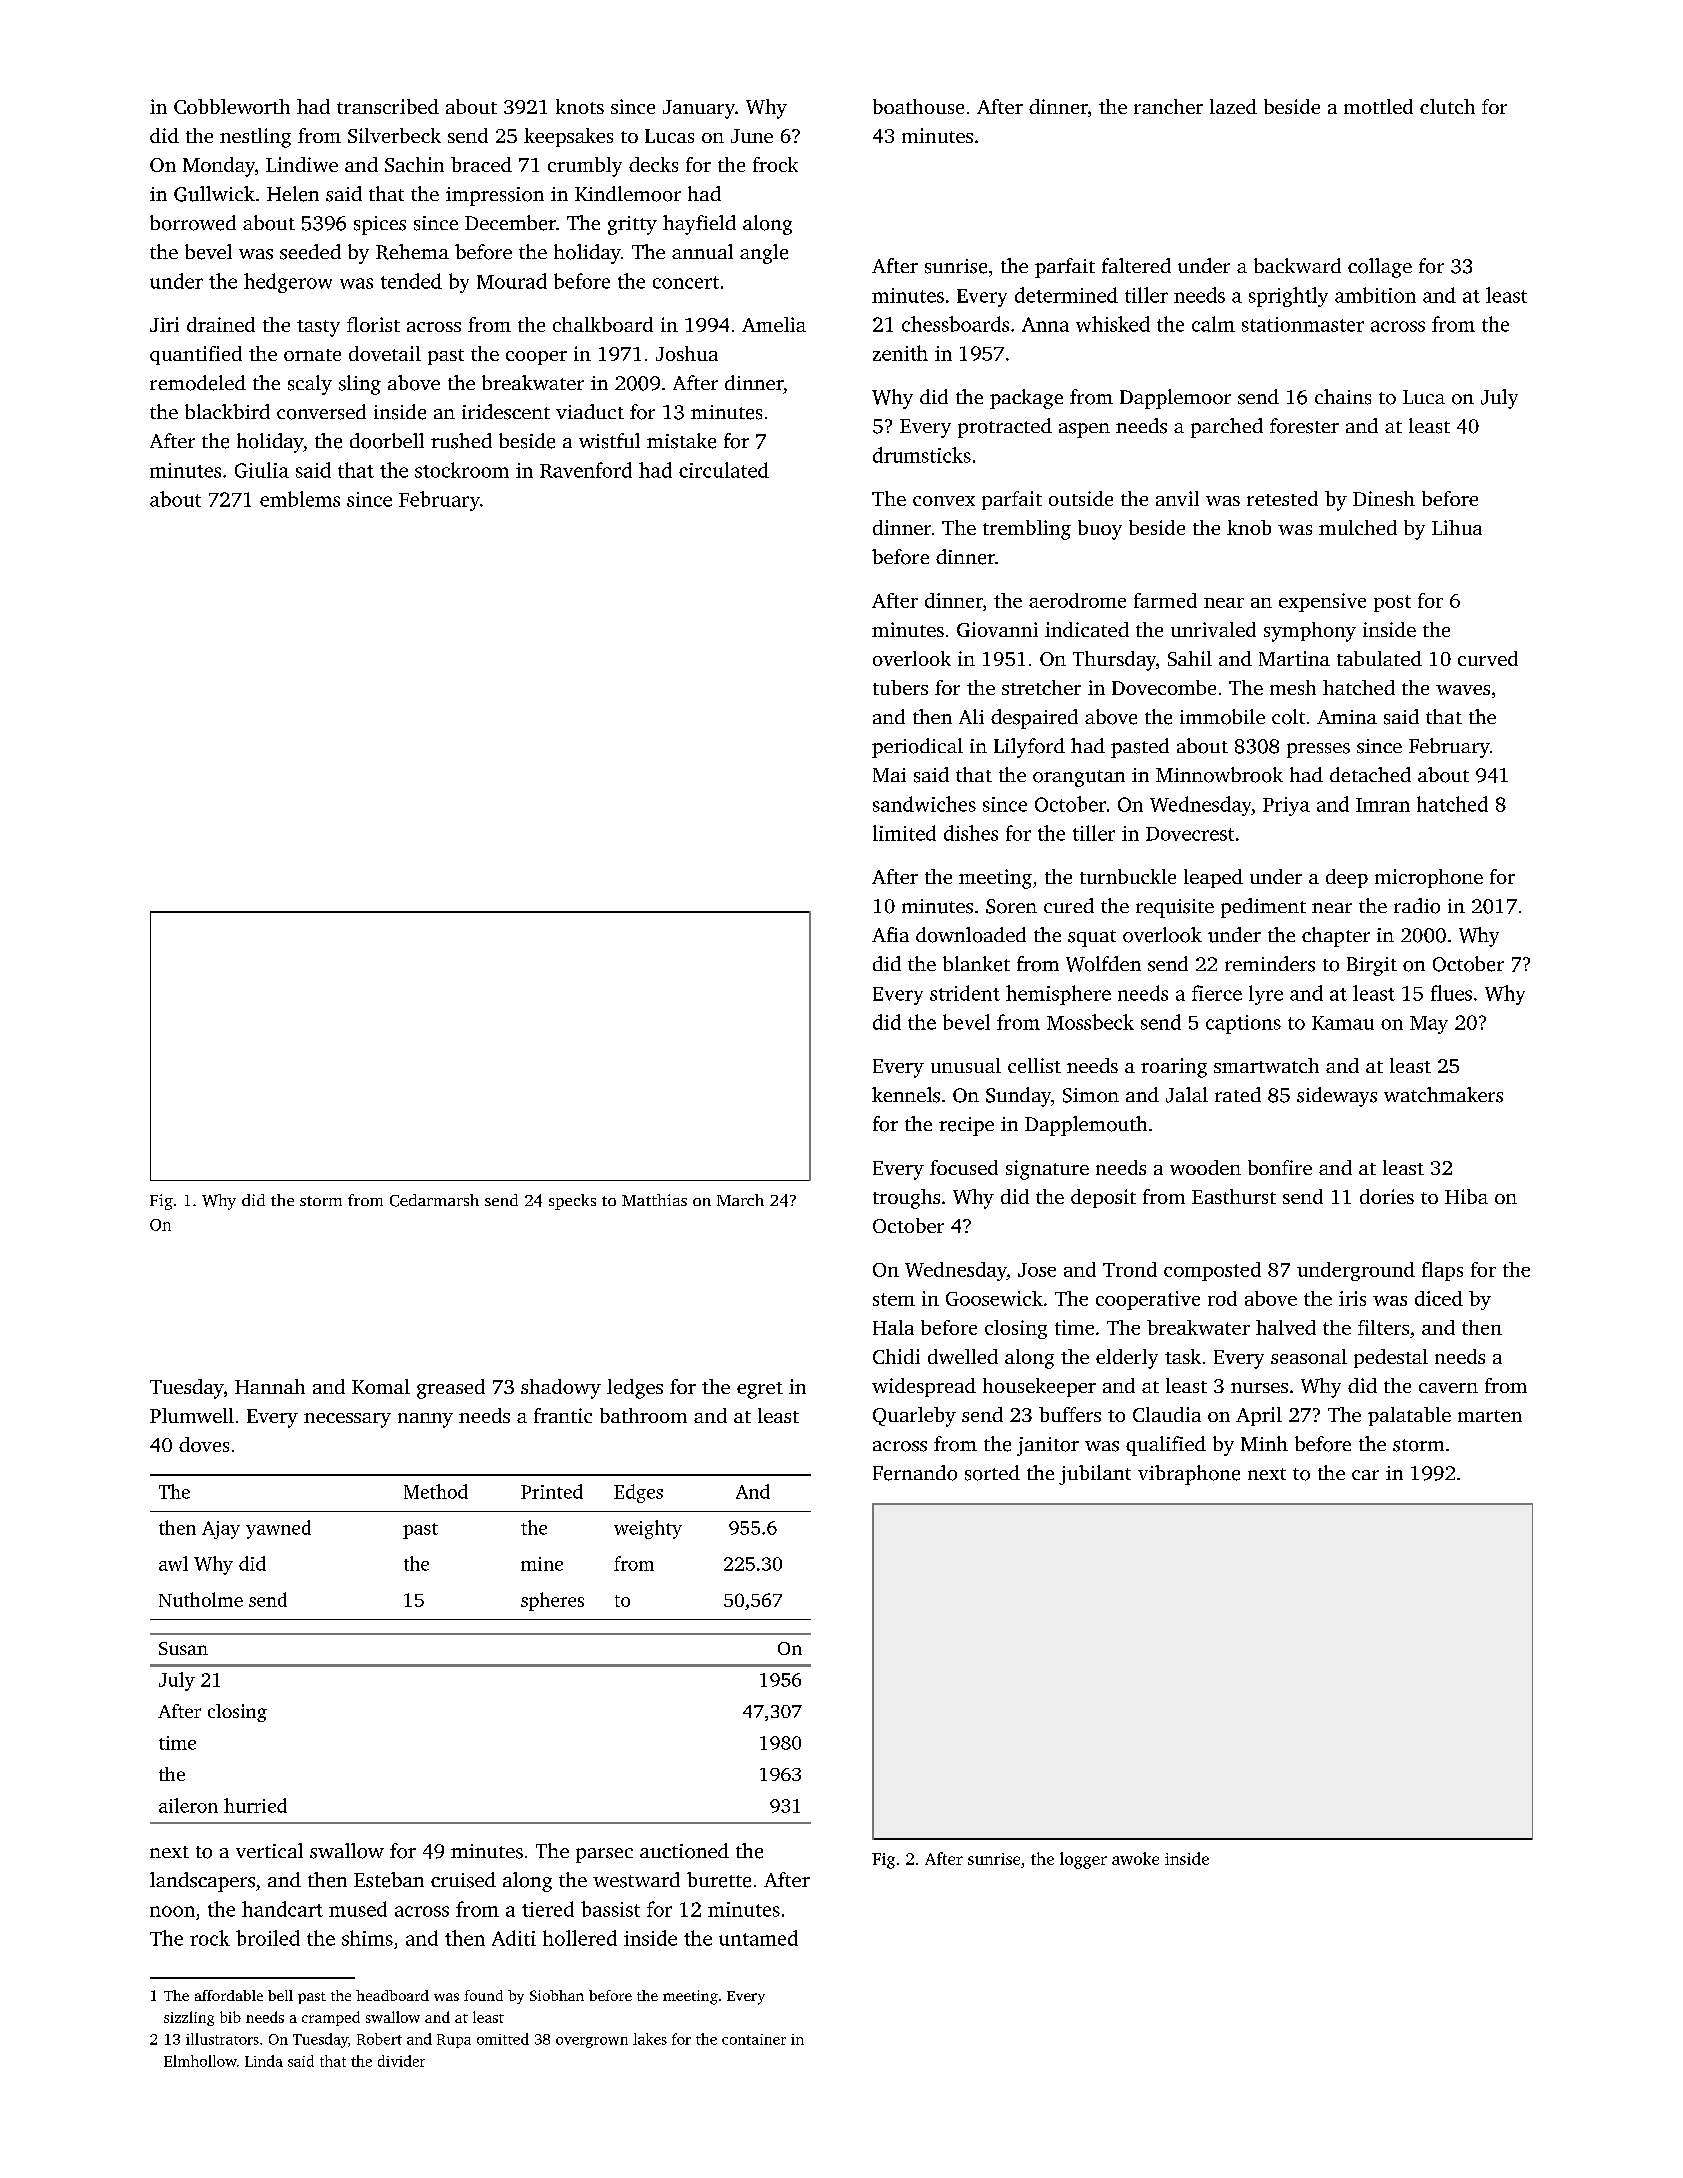 The width and height of the image is (1683, 2178). What do you see at coordinates (906, 1199) in the image?
I see `troughs` at bounding box center [906, 1199].
